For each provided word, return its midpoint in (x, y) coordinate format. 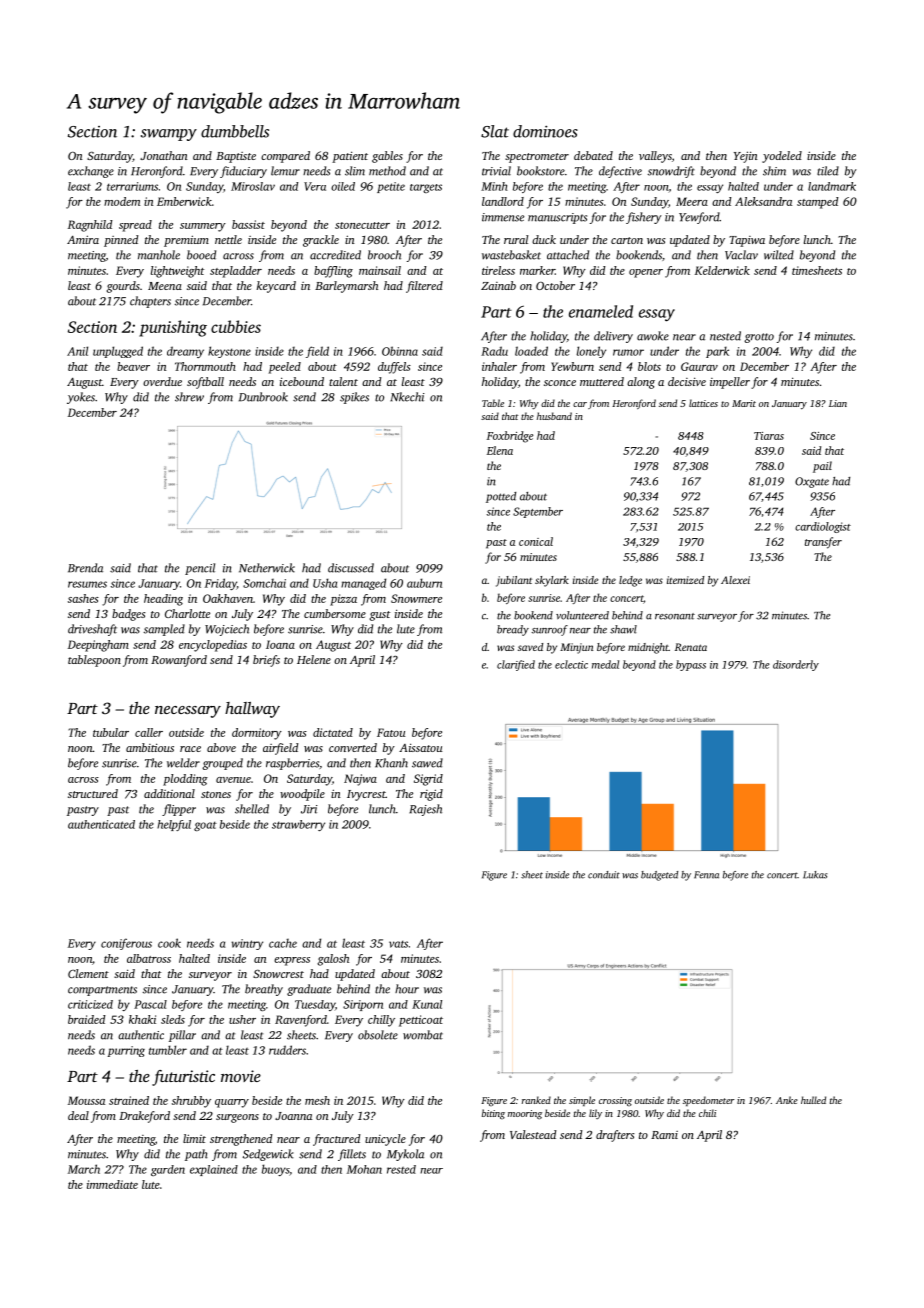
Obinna (400, 351)
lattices (703, 403)
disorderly (796, 665)
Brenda (85, 568)
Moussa (86, 1100)
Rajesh (425, 810)
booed (201, 255)
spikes (354, 398)
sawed (427, 763)
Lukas (815, 875)
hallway (252, 710)
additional (169, 793)
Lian (838, 403)
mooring (525, 1115)
